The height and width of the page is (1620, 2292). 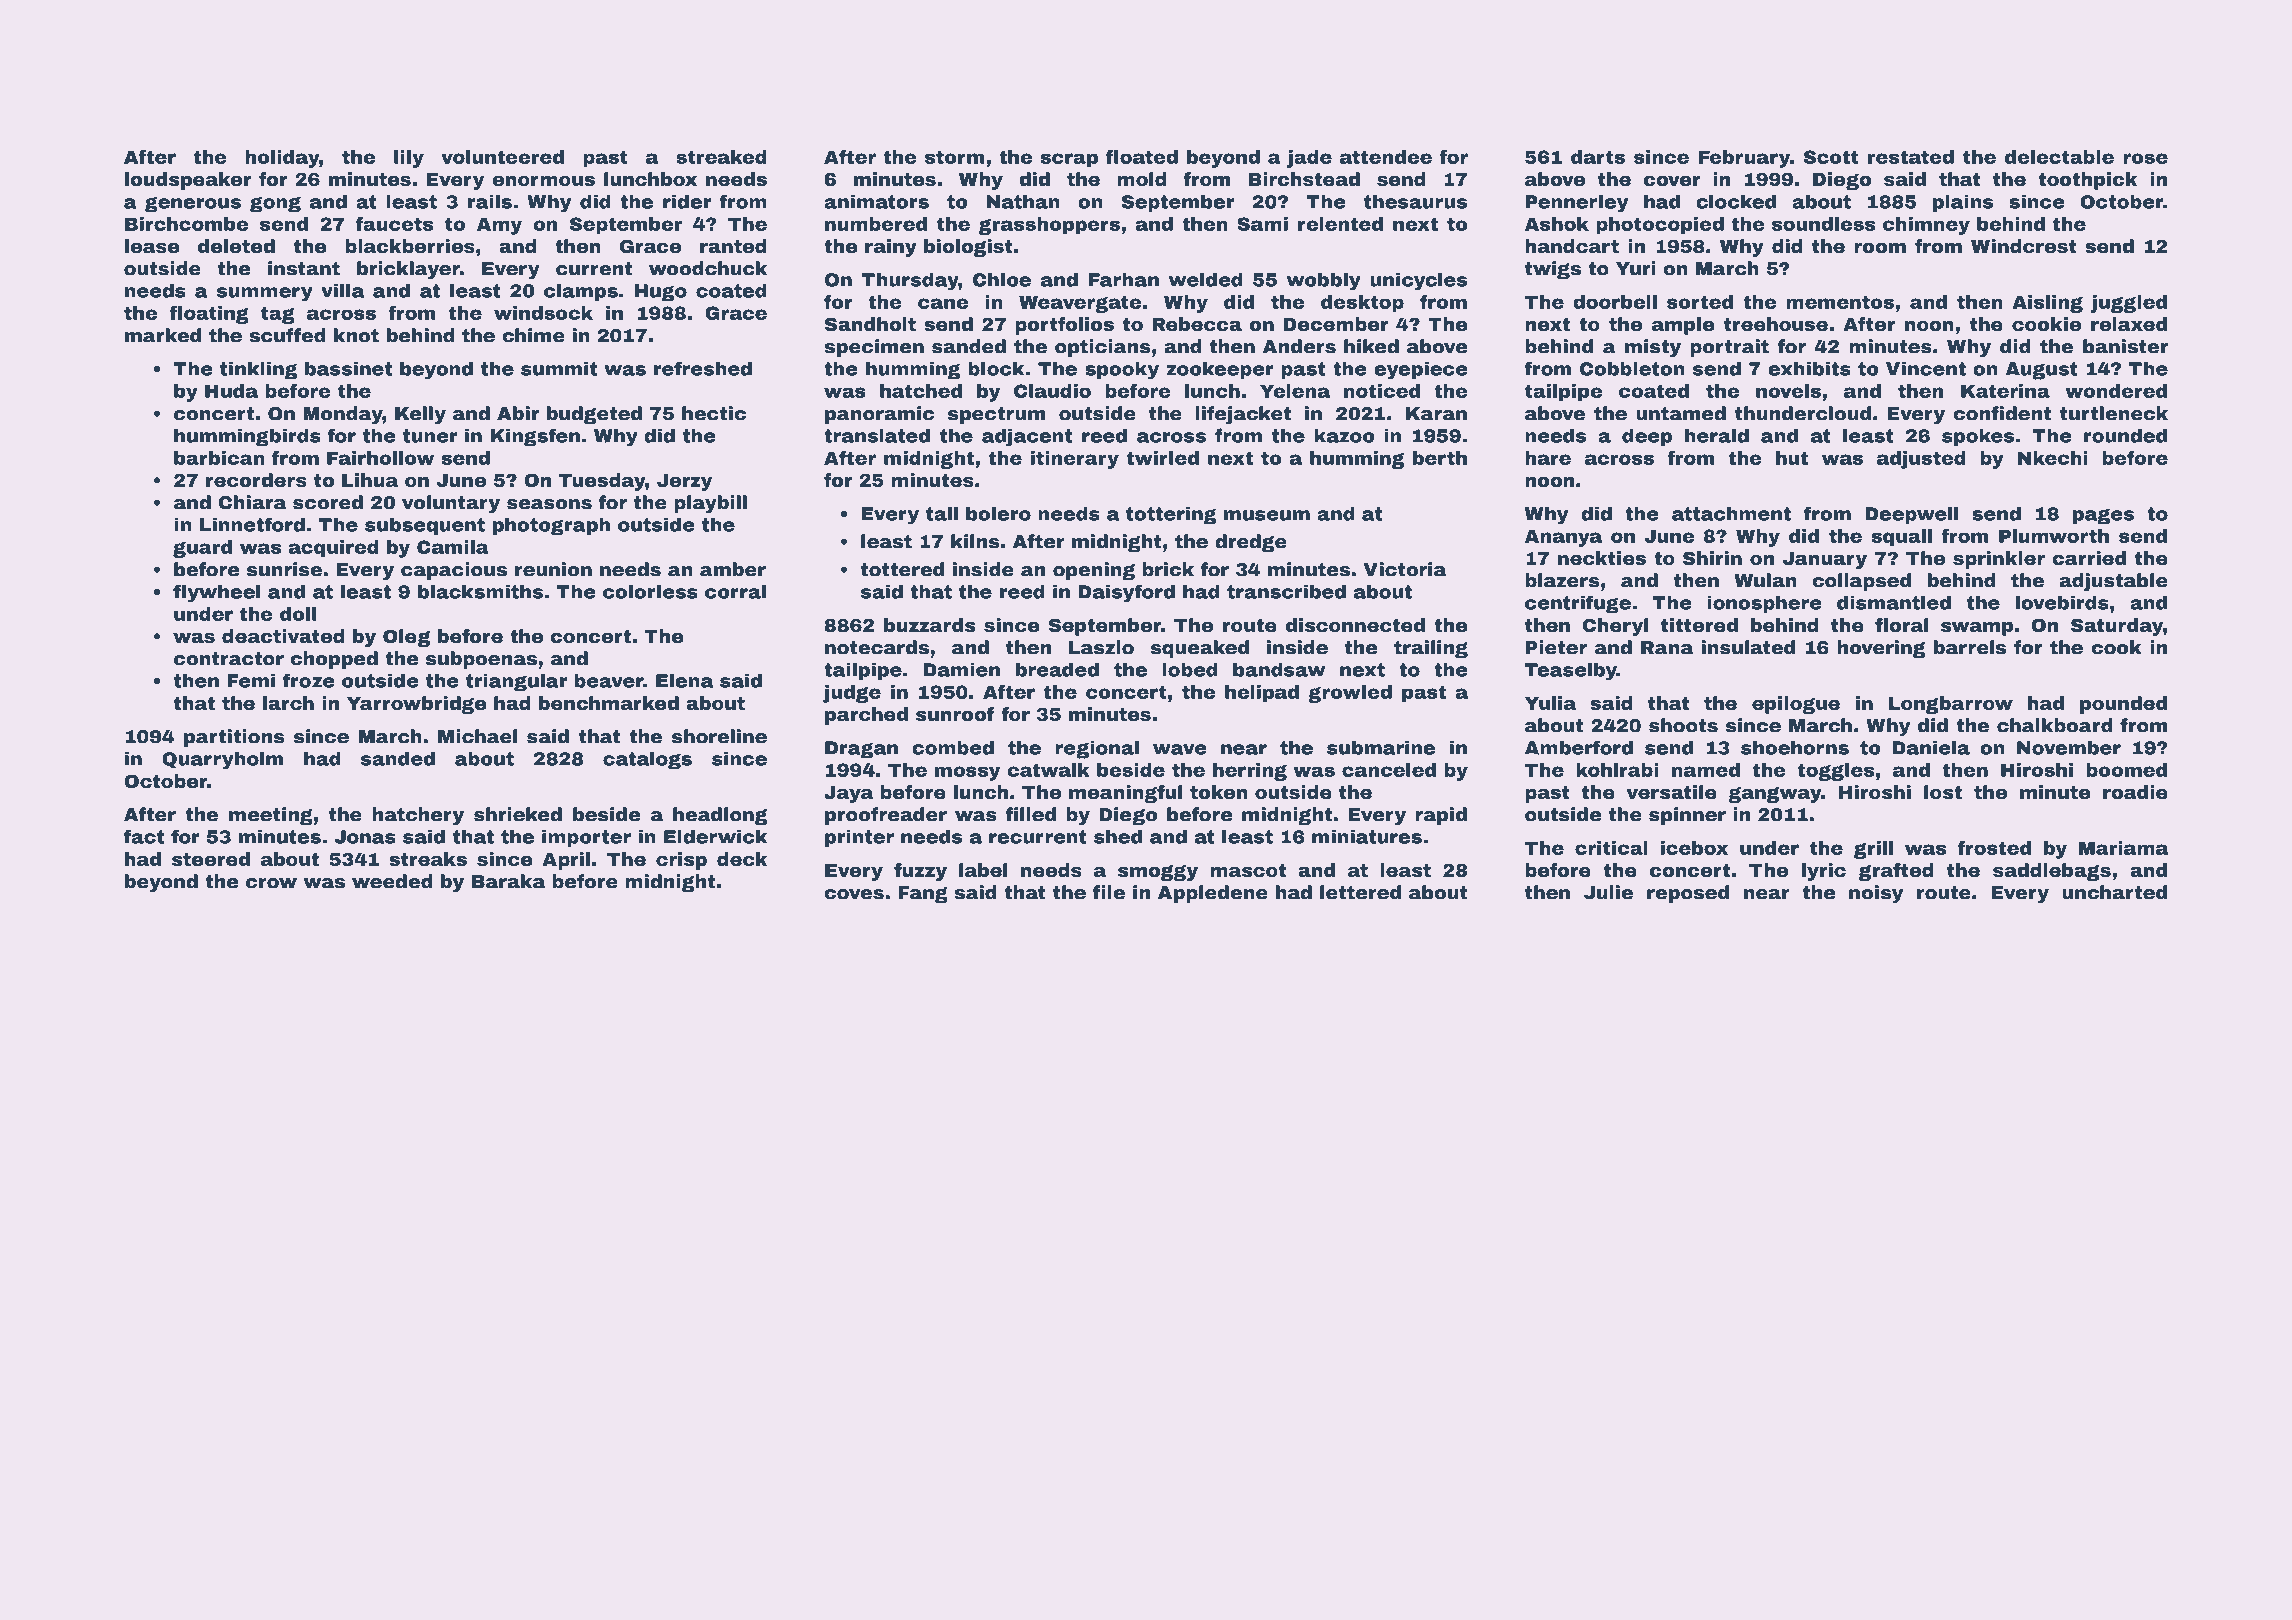 What do you see at coordinates (1731, 513) in the page?
I see `attachment` at bounding box center [1731, 513].
